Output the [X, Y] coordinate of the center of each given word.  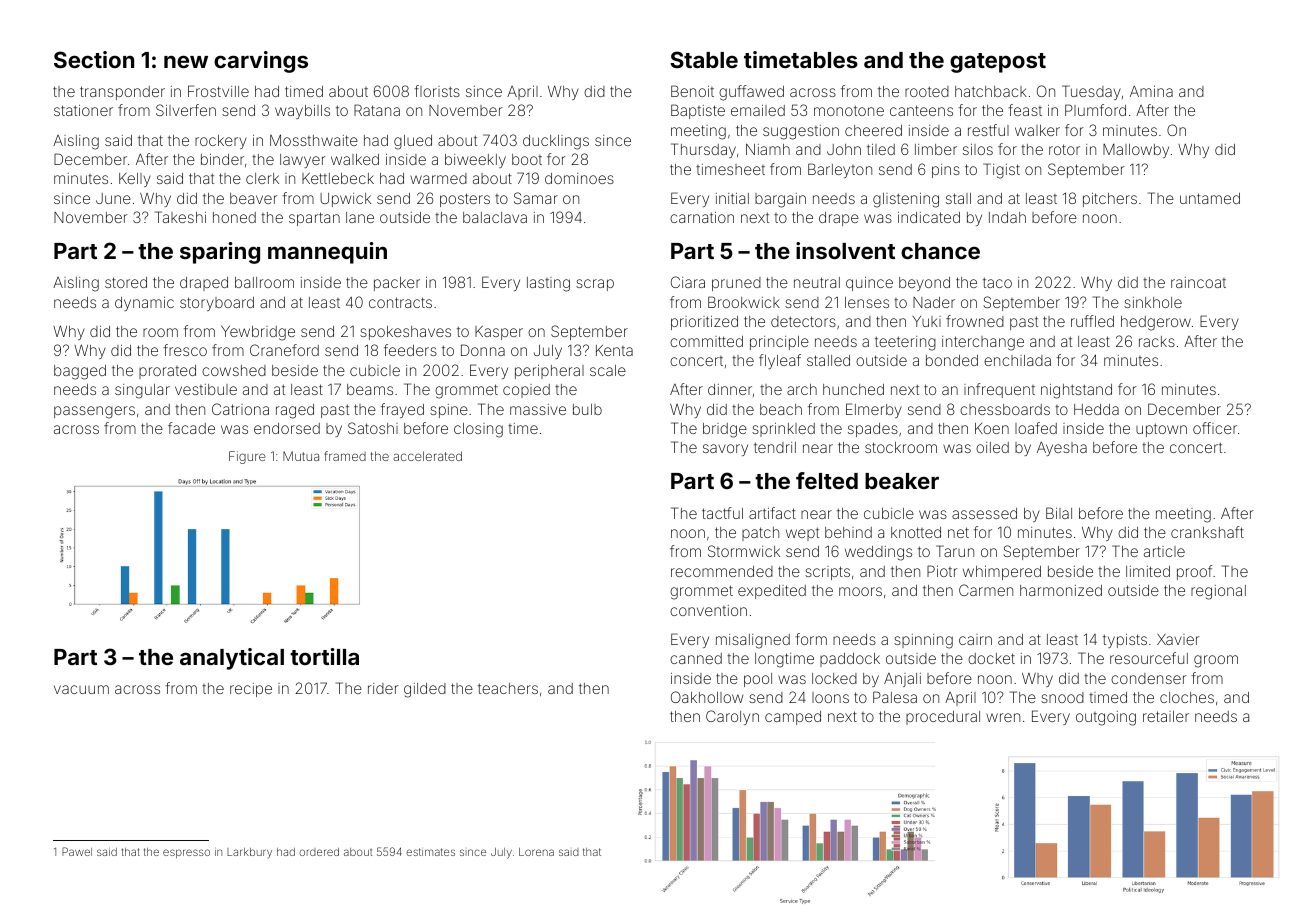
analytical [232, 659]
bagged [80, 372]
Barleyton [840, 170]
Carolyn [732, 717]
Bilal [1059, 513]
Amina [1151, 91]
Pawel [77, 851]
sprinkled [783, 430]
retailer [1166, 716]
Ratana [377, 110]
